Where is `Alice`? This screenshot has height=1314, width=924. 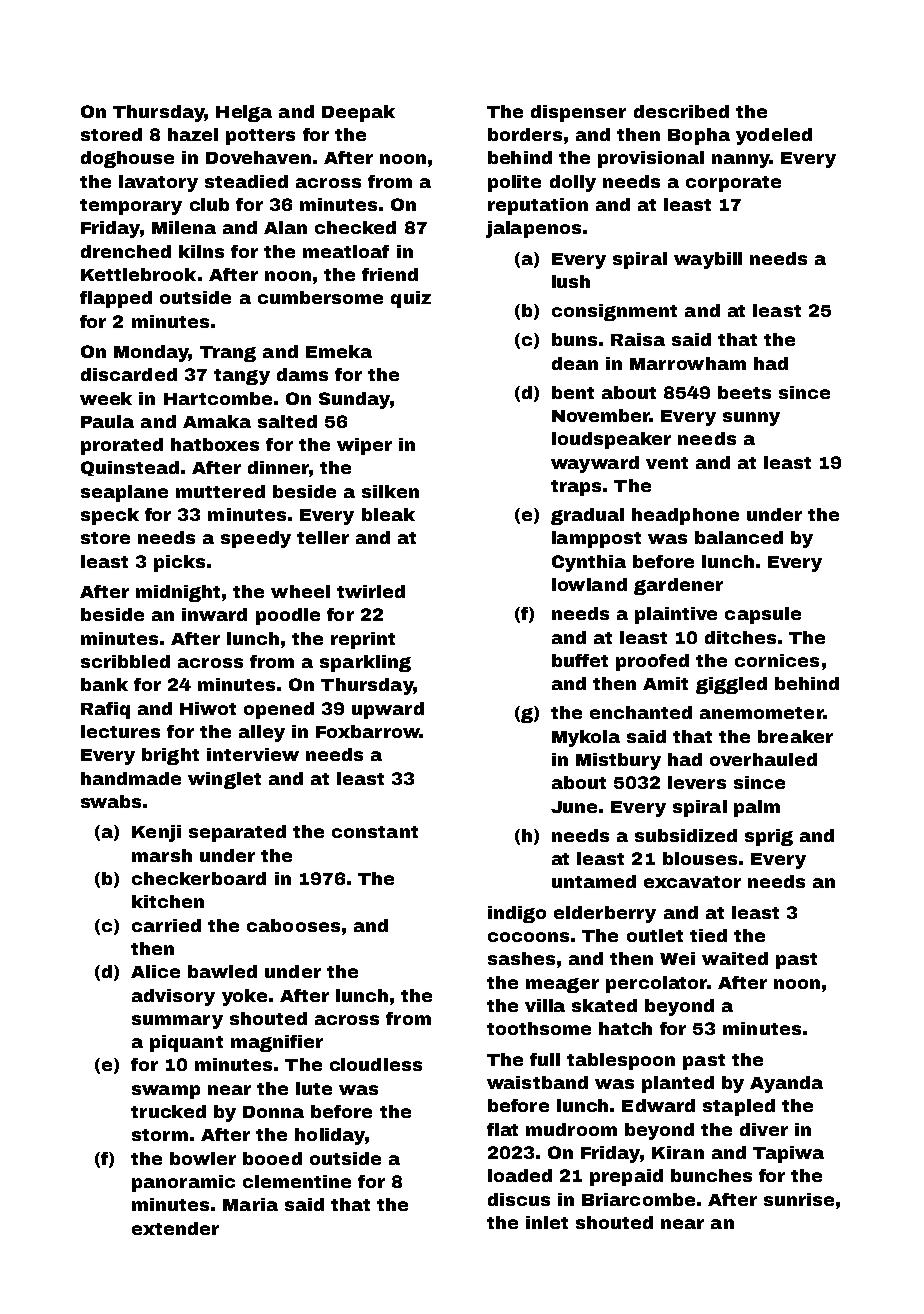 Alice is located at coordinates (155, 971).
